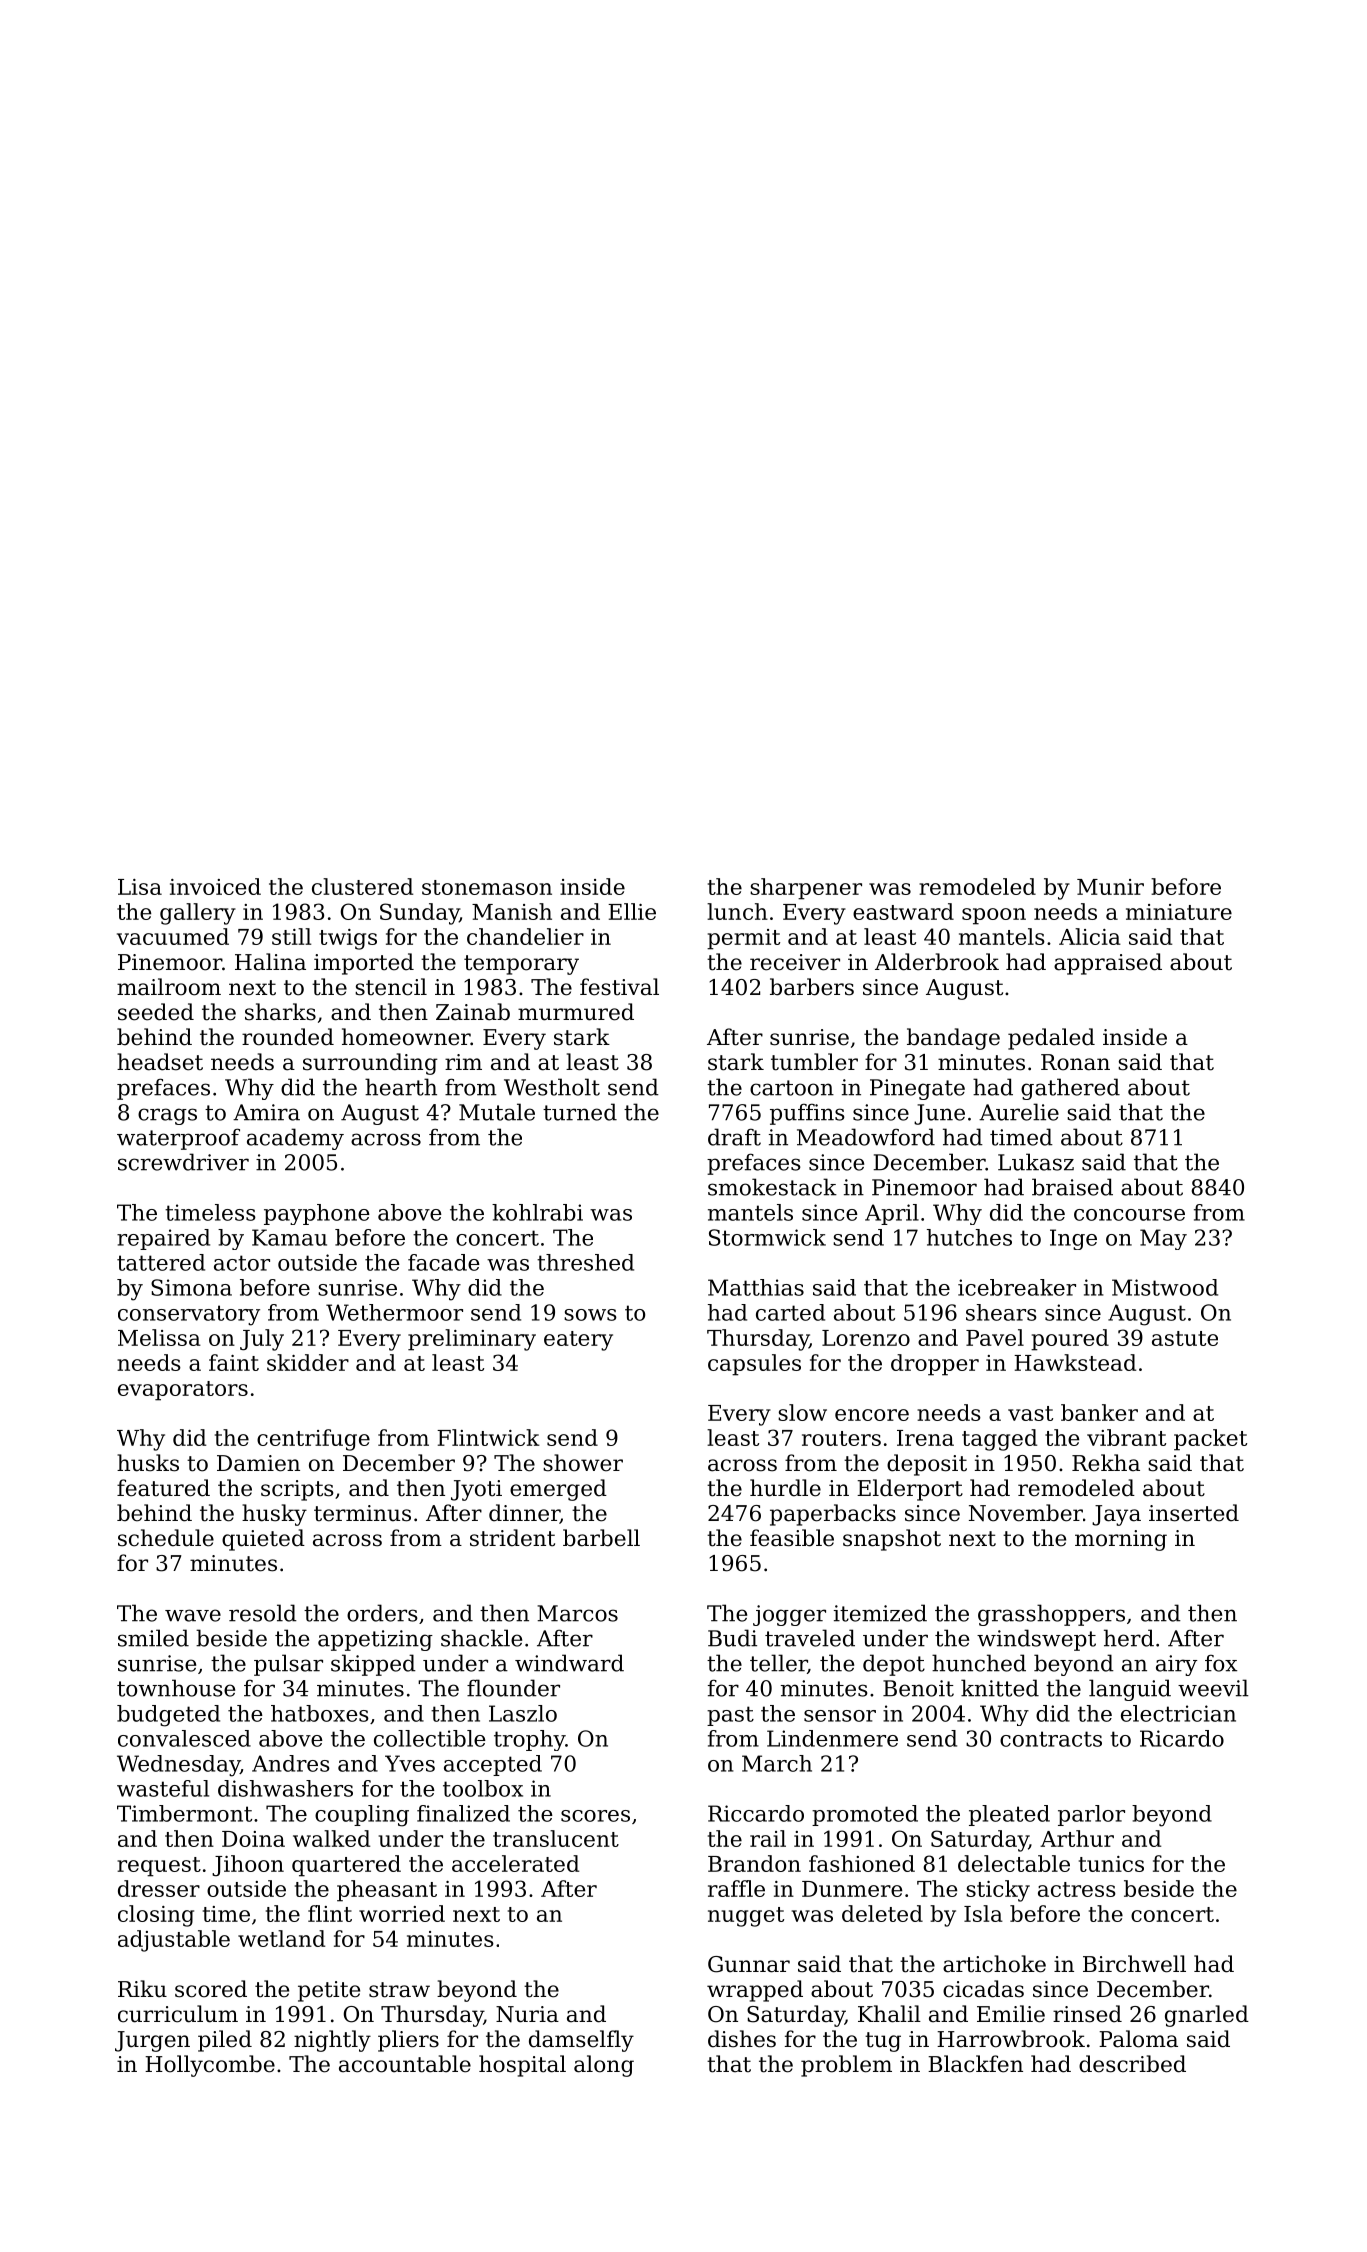 This screenshot has height=2252, width=1367. What do you see at coordinates (1110, 887) in the screenshot?
I see `Munir` at bounding box center [1110, 887].
